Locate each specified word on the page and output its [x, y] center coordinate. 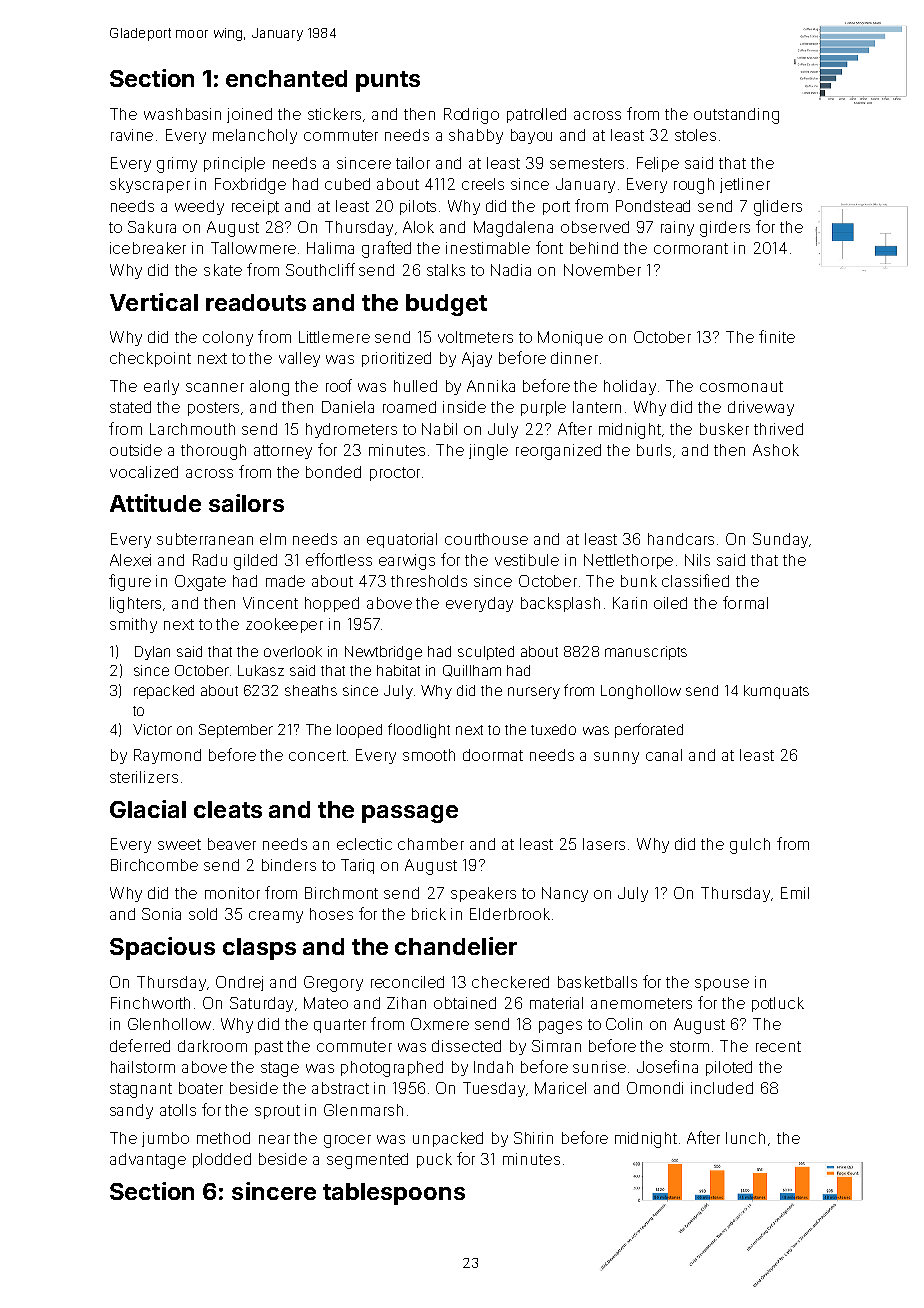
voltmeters [475, 337]
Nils [697, 560]
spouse [722, 985]
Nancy [565, 894]
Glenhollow [169, 1024]
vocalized [144, 472]
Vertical [154, 302]
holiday [630, 387]
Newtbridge [383, 653]
